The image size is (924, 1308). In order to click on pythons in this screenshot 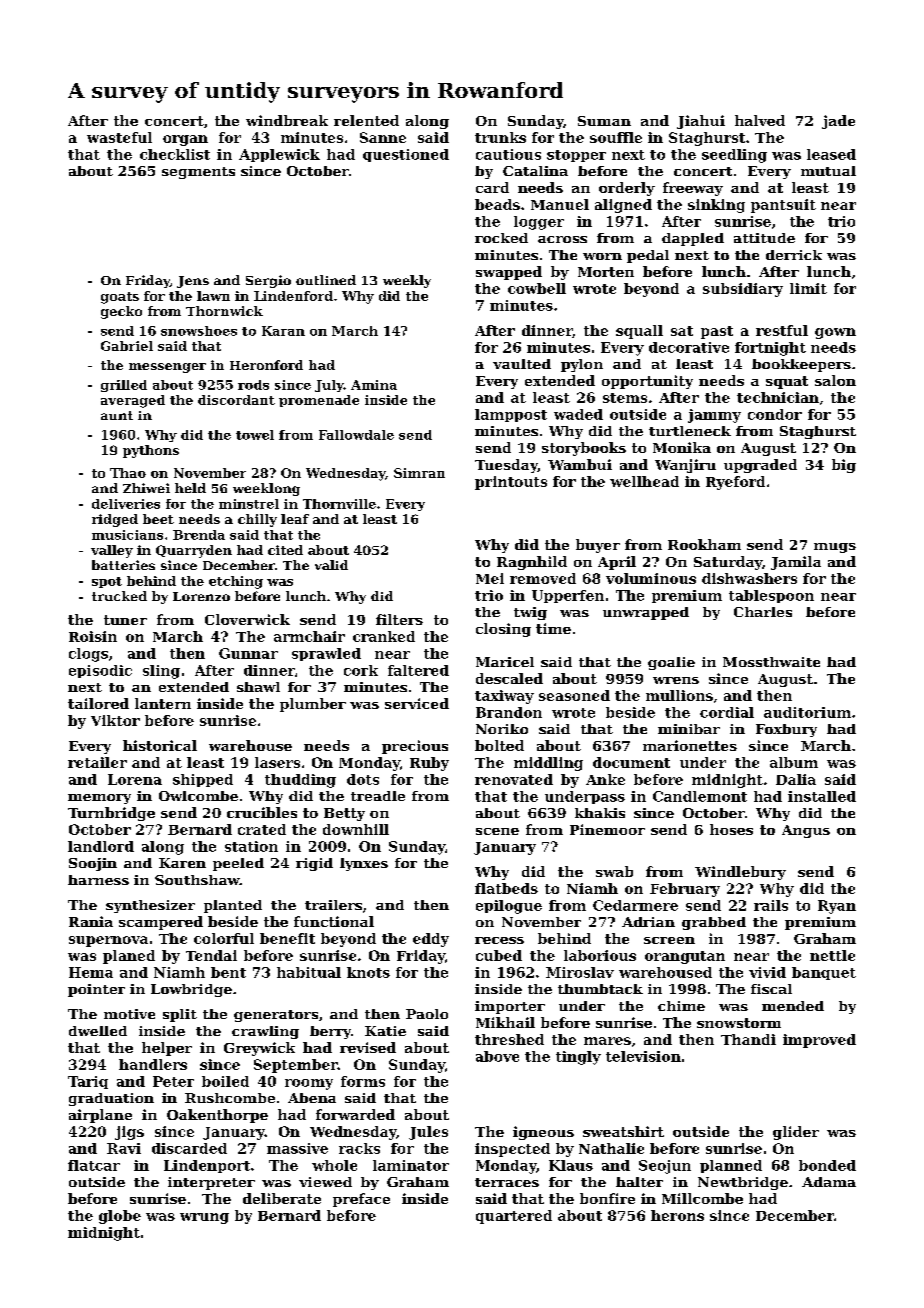, I will do `click(151, 451)`.
